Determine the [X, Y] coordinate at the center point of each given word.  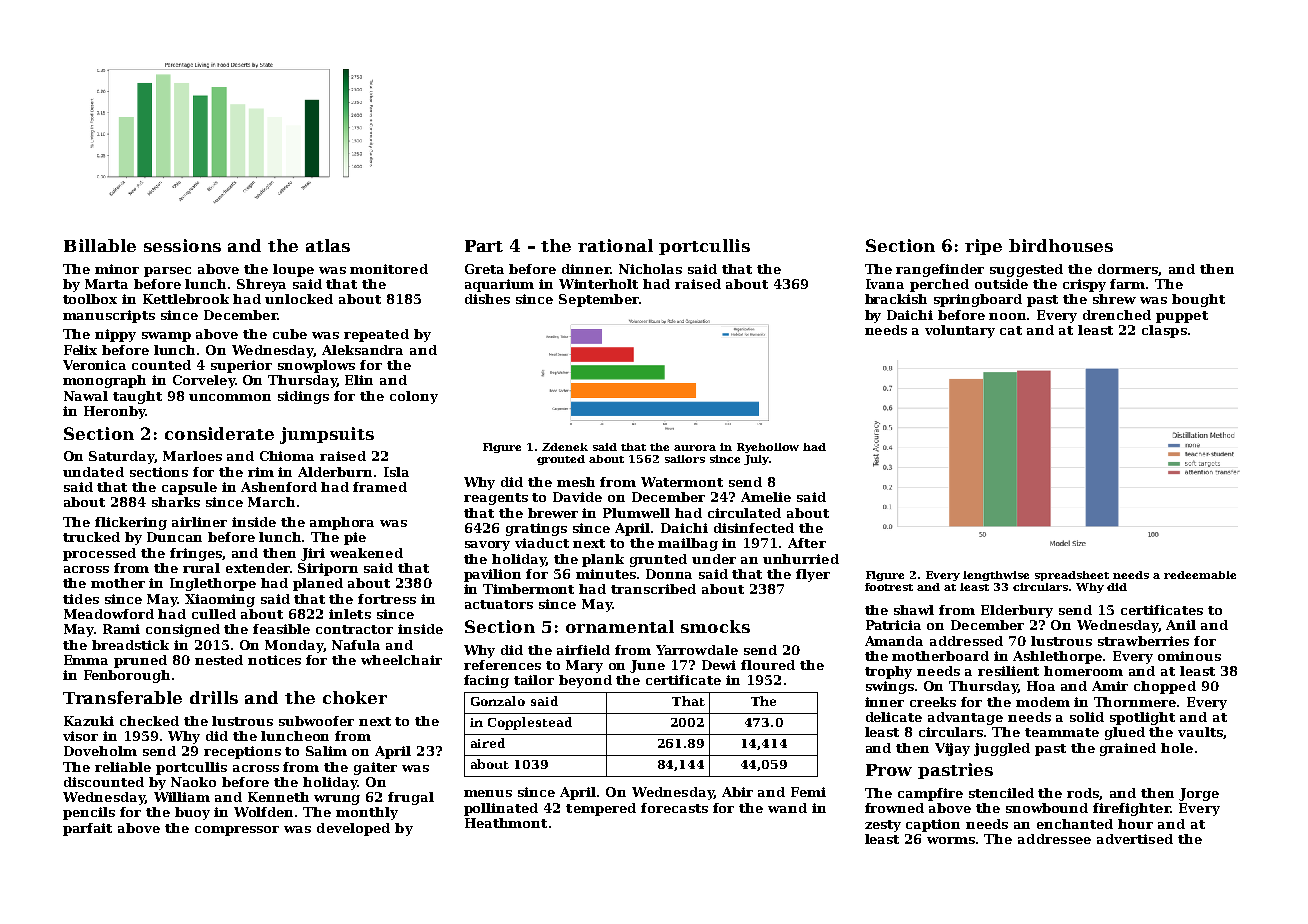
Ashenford [279, 487]
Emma [86, 660]
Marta [106, 284]
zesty [883, 826]
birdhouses [1061, 245]
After [807, 543]
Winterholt [598, 284]
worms [951, 840]
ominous [1189, 656]
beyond [585, 681]
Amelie [766, 497]
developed [353, 829]
